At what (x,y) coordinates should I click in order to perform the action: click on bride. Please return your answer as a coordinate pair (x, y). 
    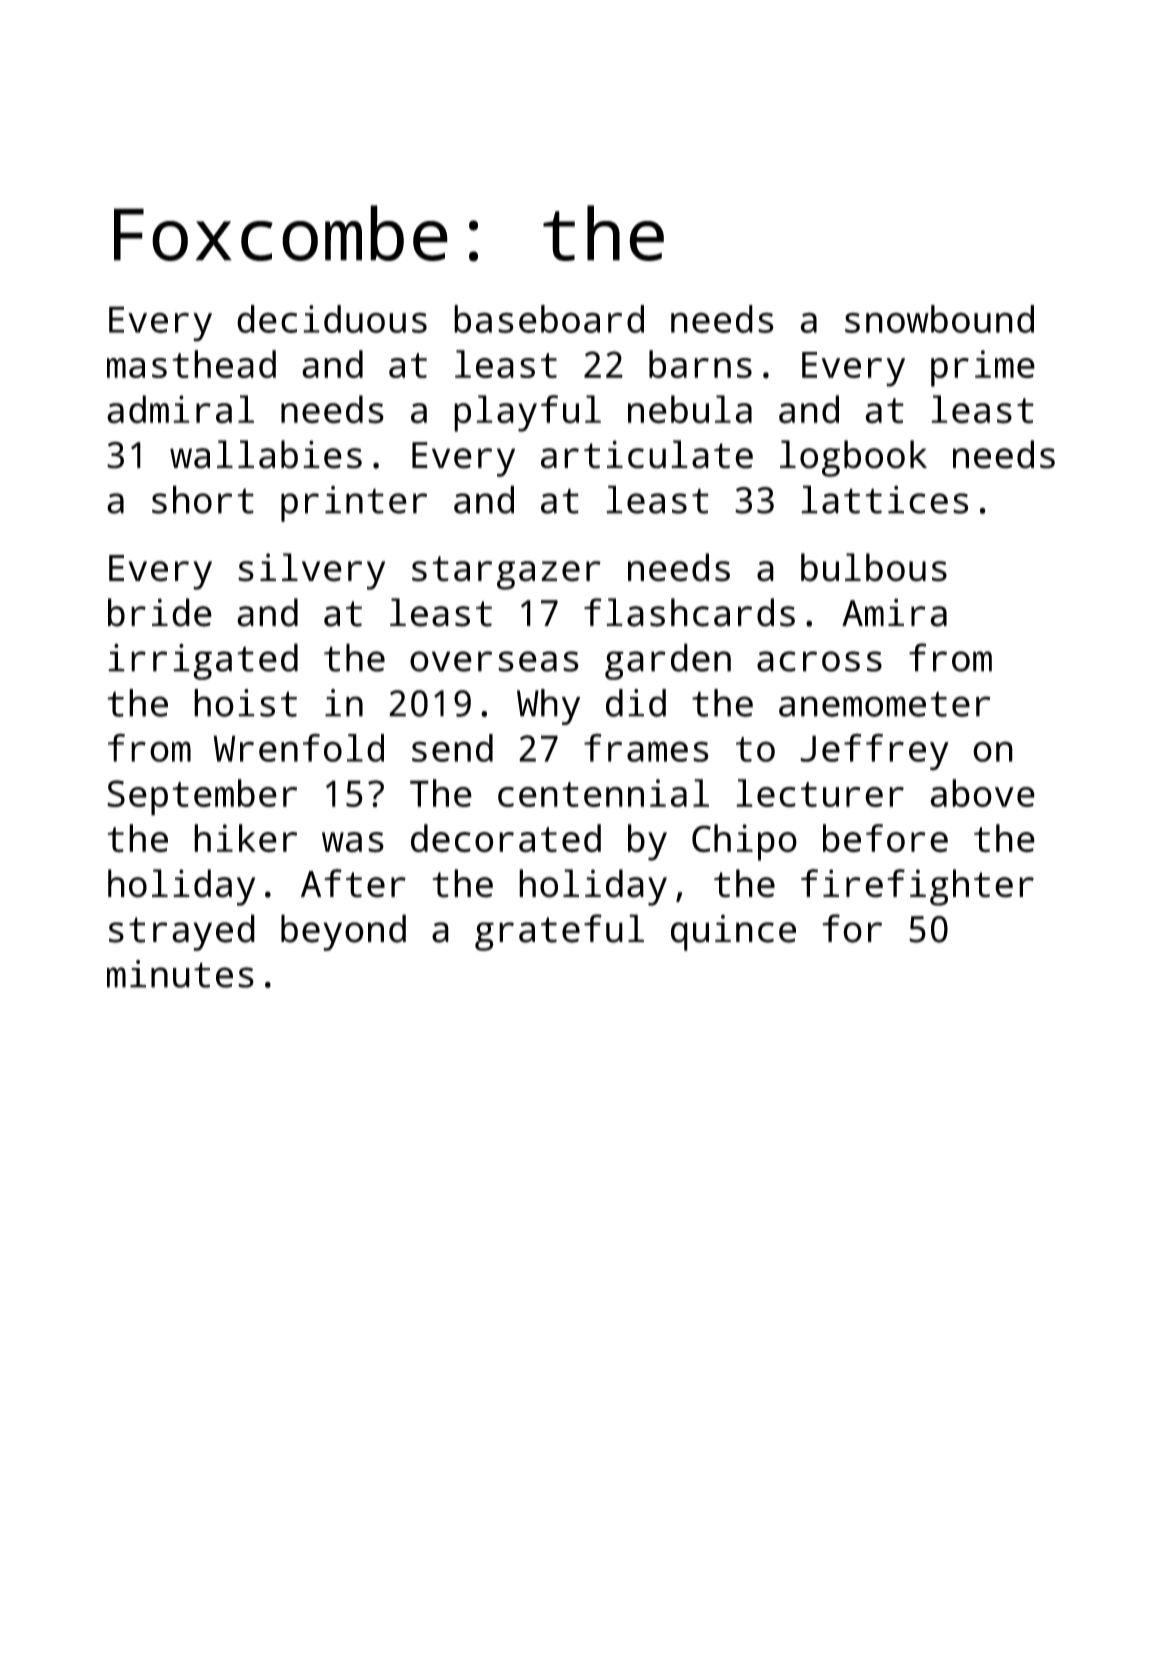
    Looking at the image, I should click on (160, 612).
